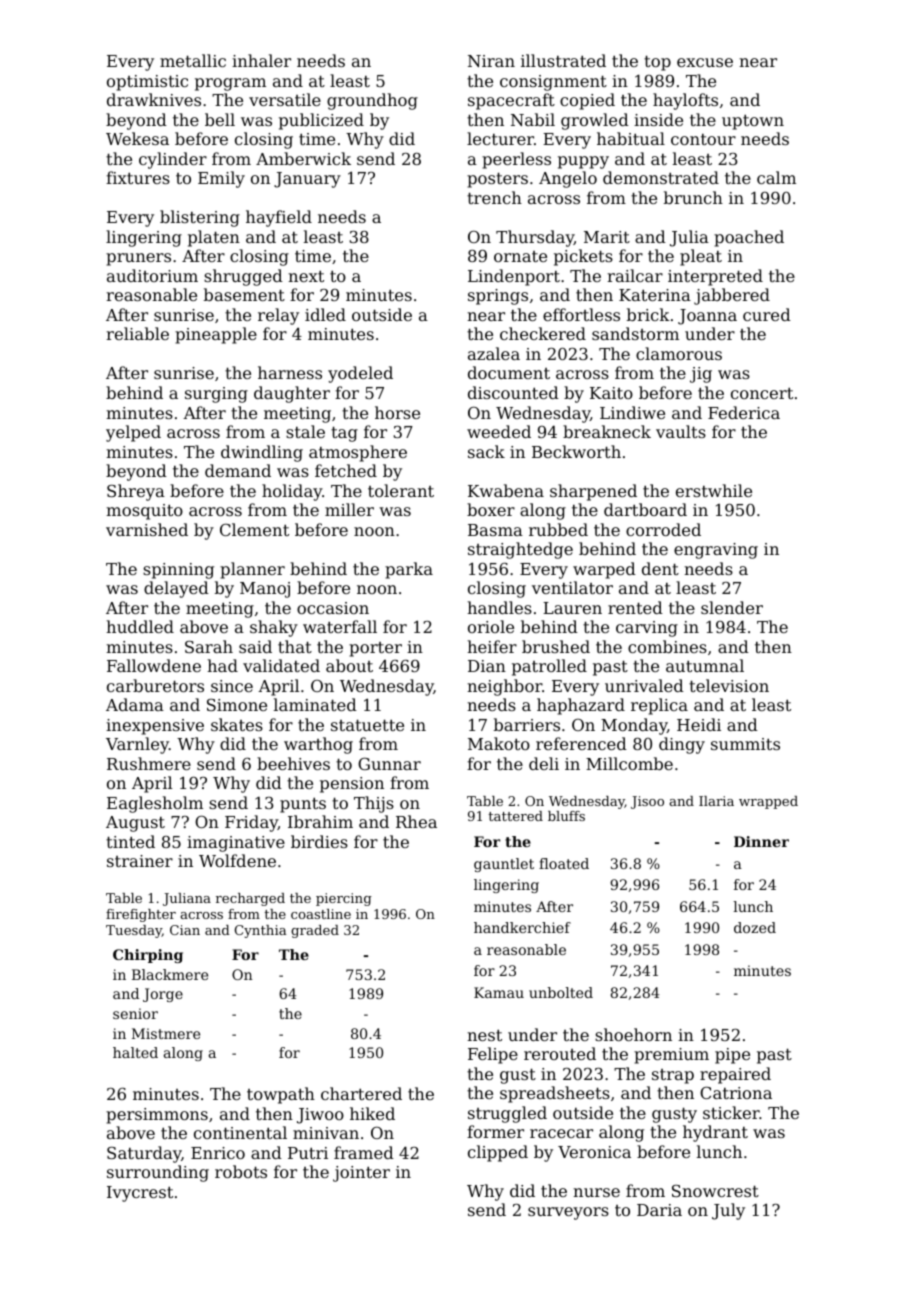  What do you see at coordinates (705, 62) in the screenshot?
I see `excuse` at bounding box center [705, 62].
